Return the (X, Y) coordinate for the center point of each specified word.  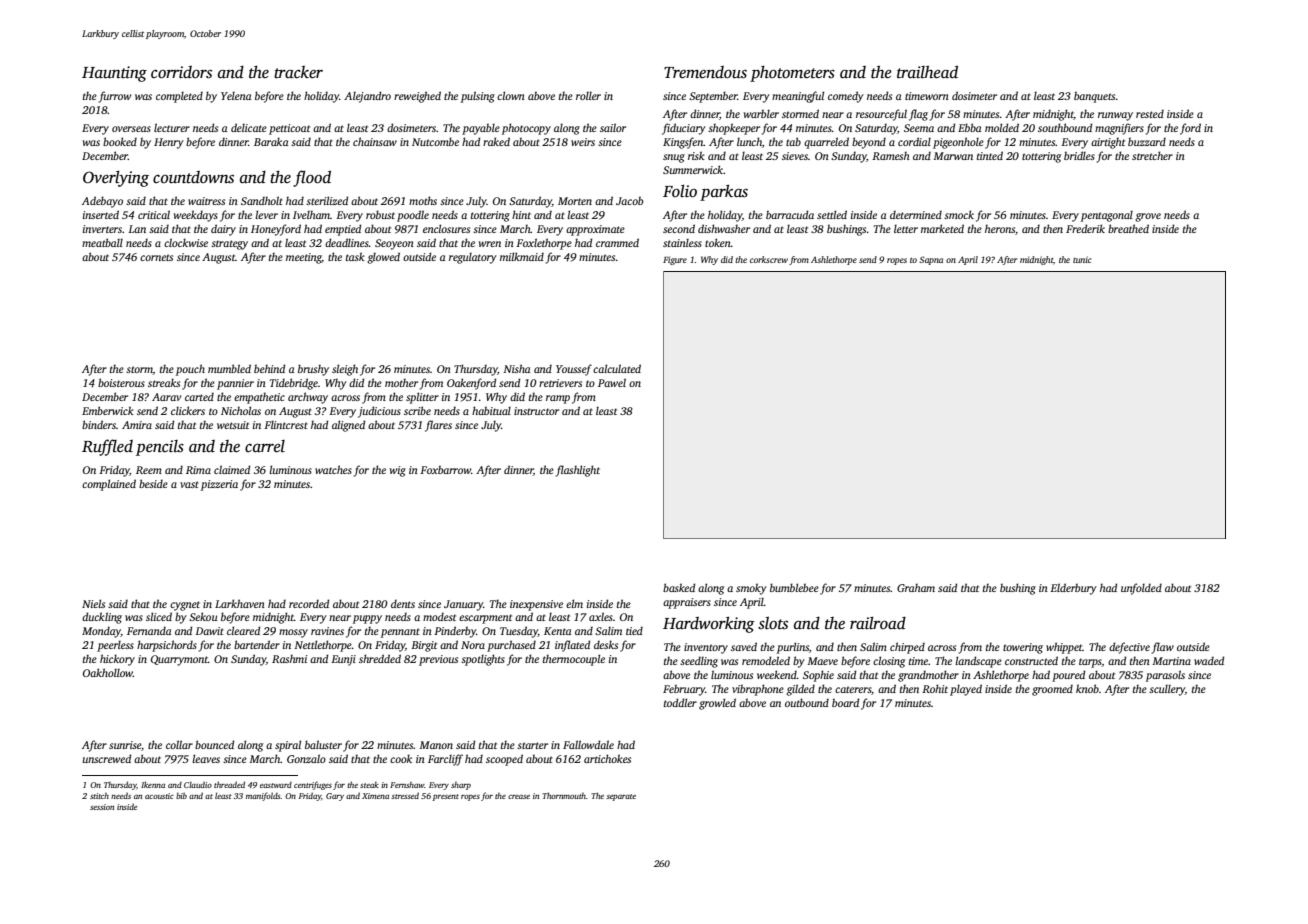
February (684, 690)
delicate (249, 127)
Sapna (931, 260)
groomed (1052, 690)
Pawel (612, 382)
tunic (1082, 259)
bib (181, 795)
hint (521, 214)
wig (398, 471)
